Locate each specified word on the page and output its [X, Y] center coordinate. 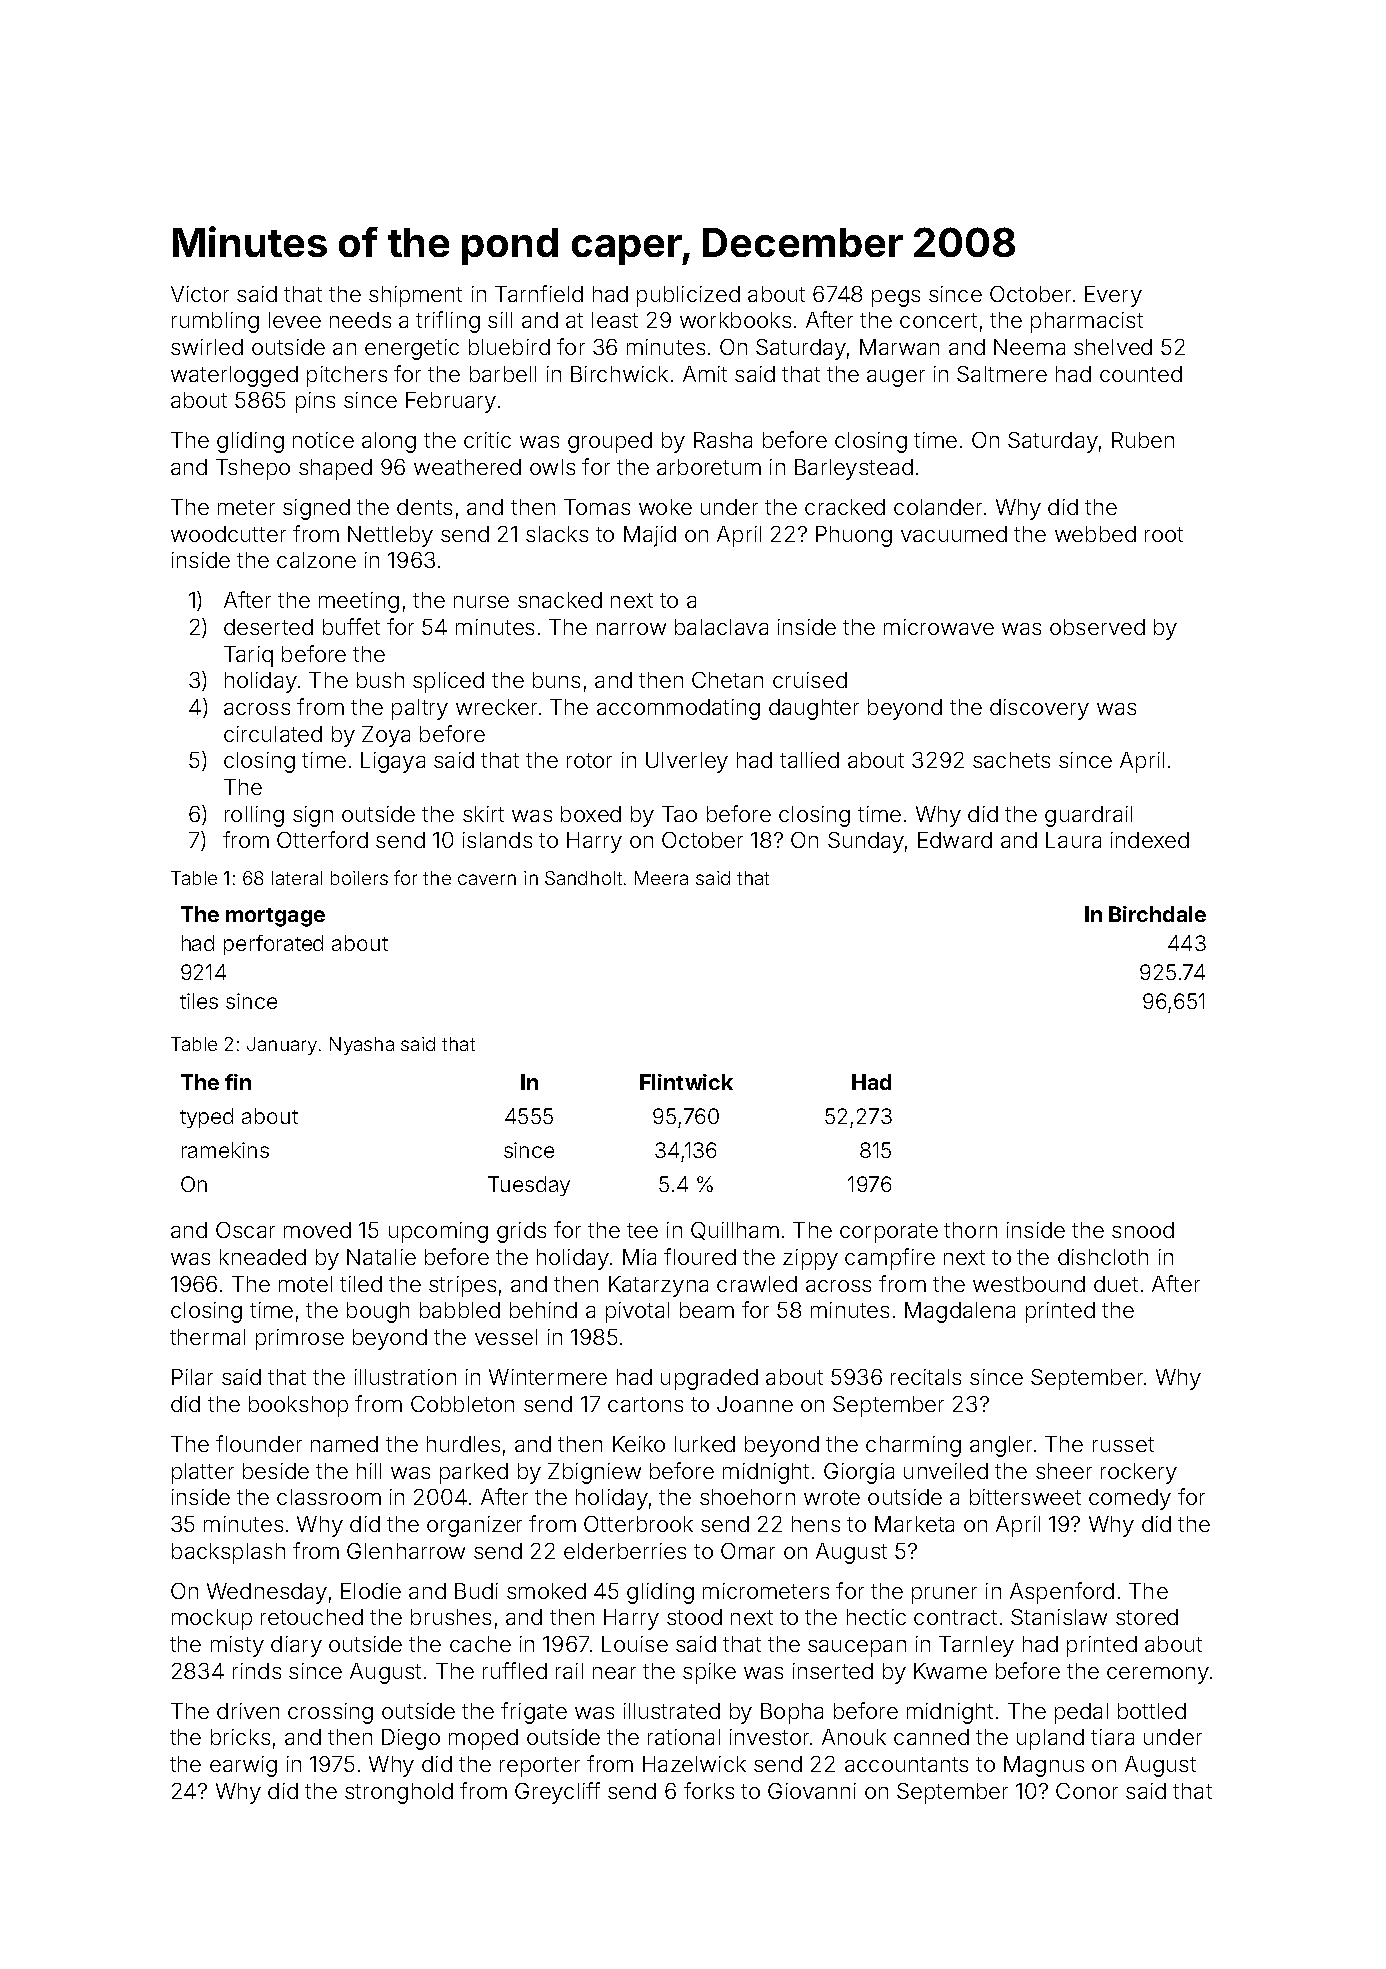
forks [709, 1790]
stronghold [399, 1793]
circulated [273, 734]
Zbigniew [594, 1473]
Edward [955, 840]
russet [1123, 1444]
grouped [610, 442]
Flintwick [686, 1082]
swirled [207, 347]
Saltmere [1002, 374]
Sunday [866, 842]
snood [1143, 1230]
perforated [273, 945]
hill [369, 1471]
